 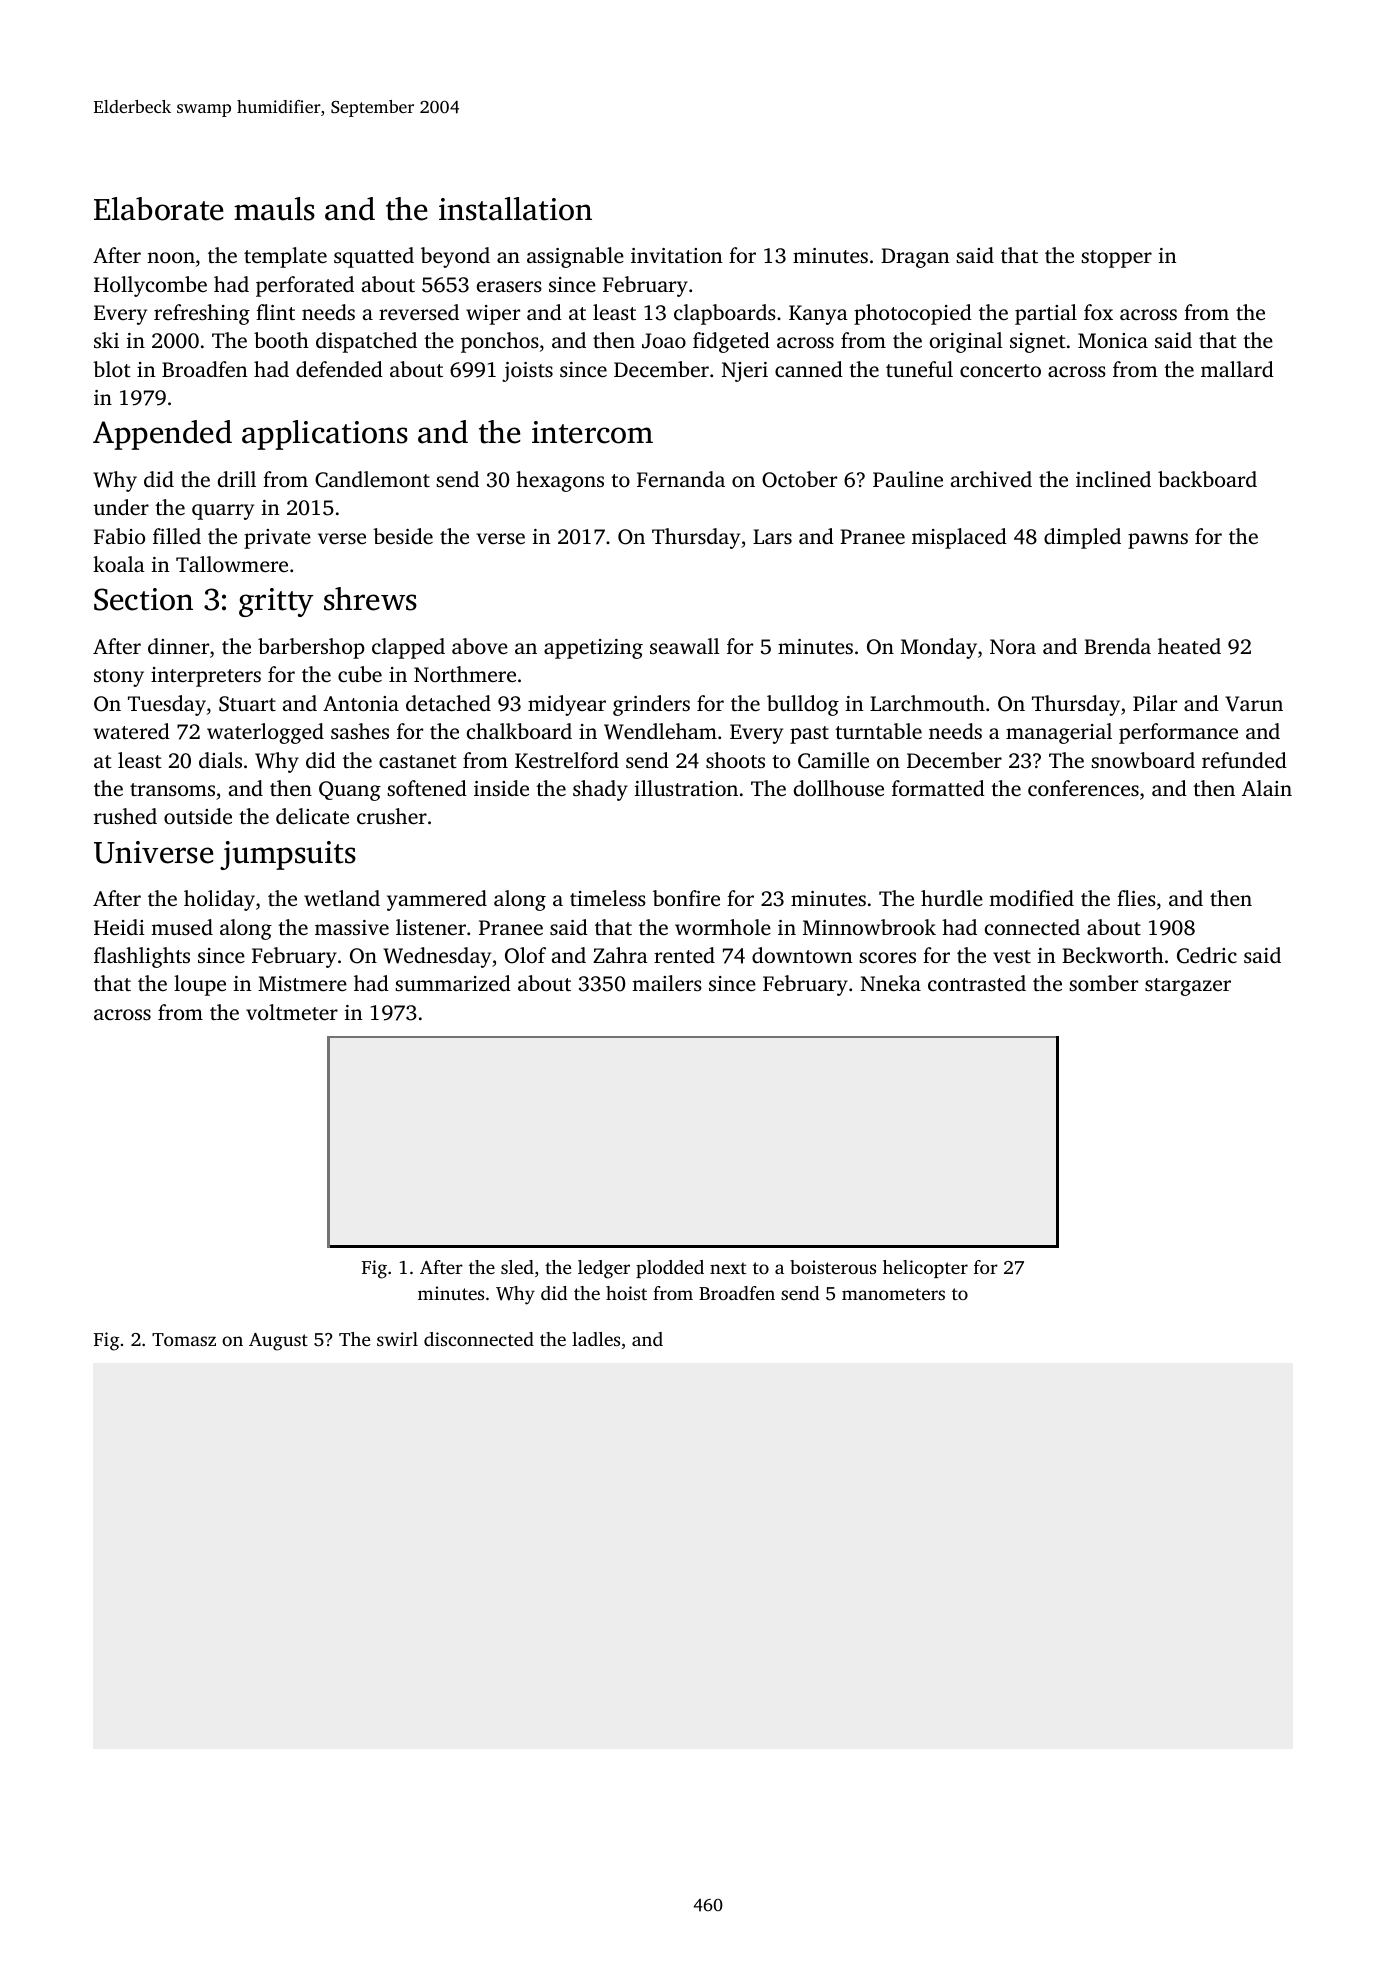 What do you see at coordinates (1116, 259) in the image?
I see `stopper` at bounding box center [1116, 259].
